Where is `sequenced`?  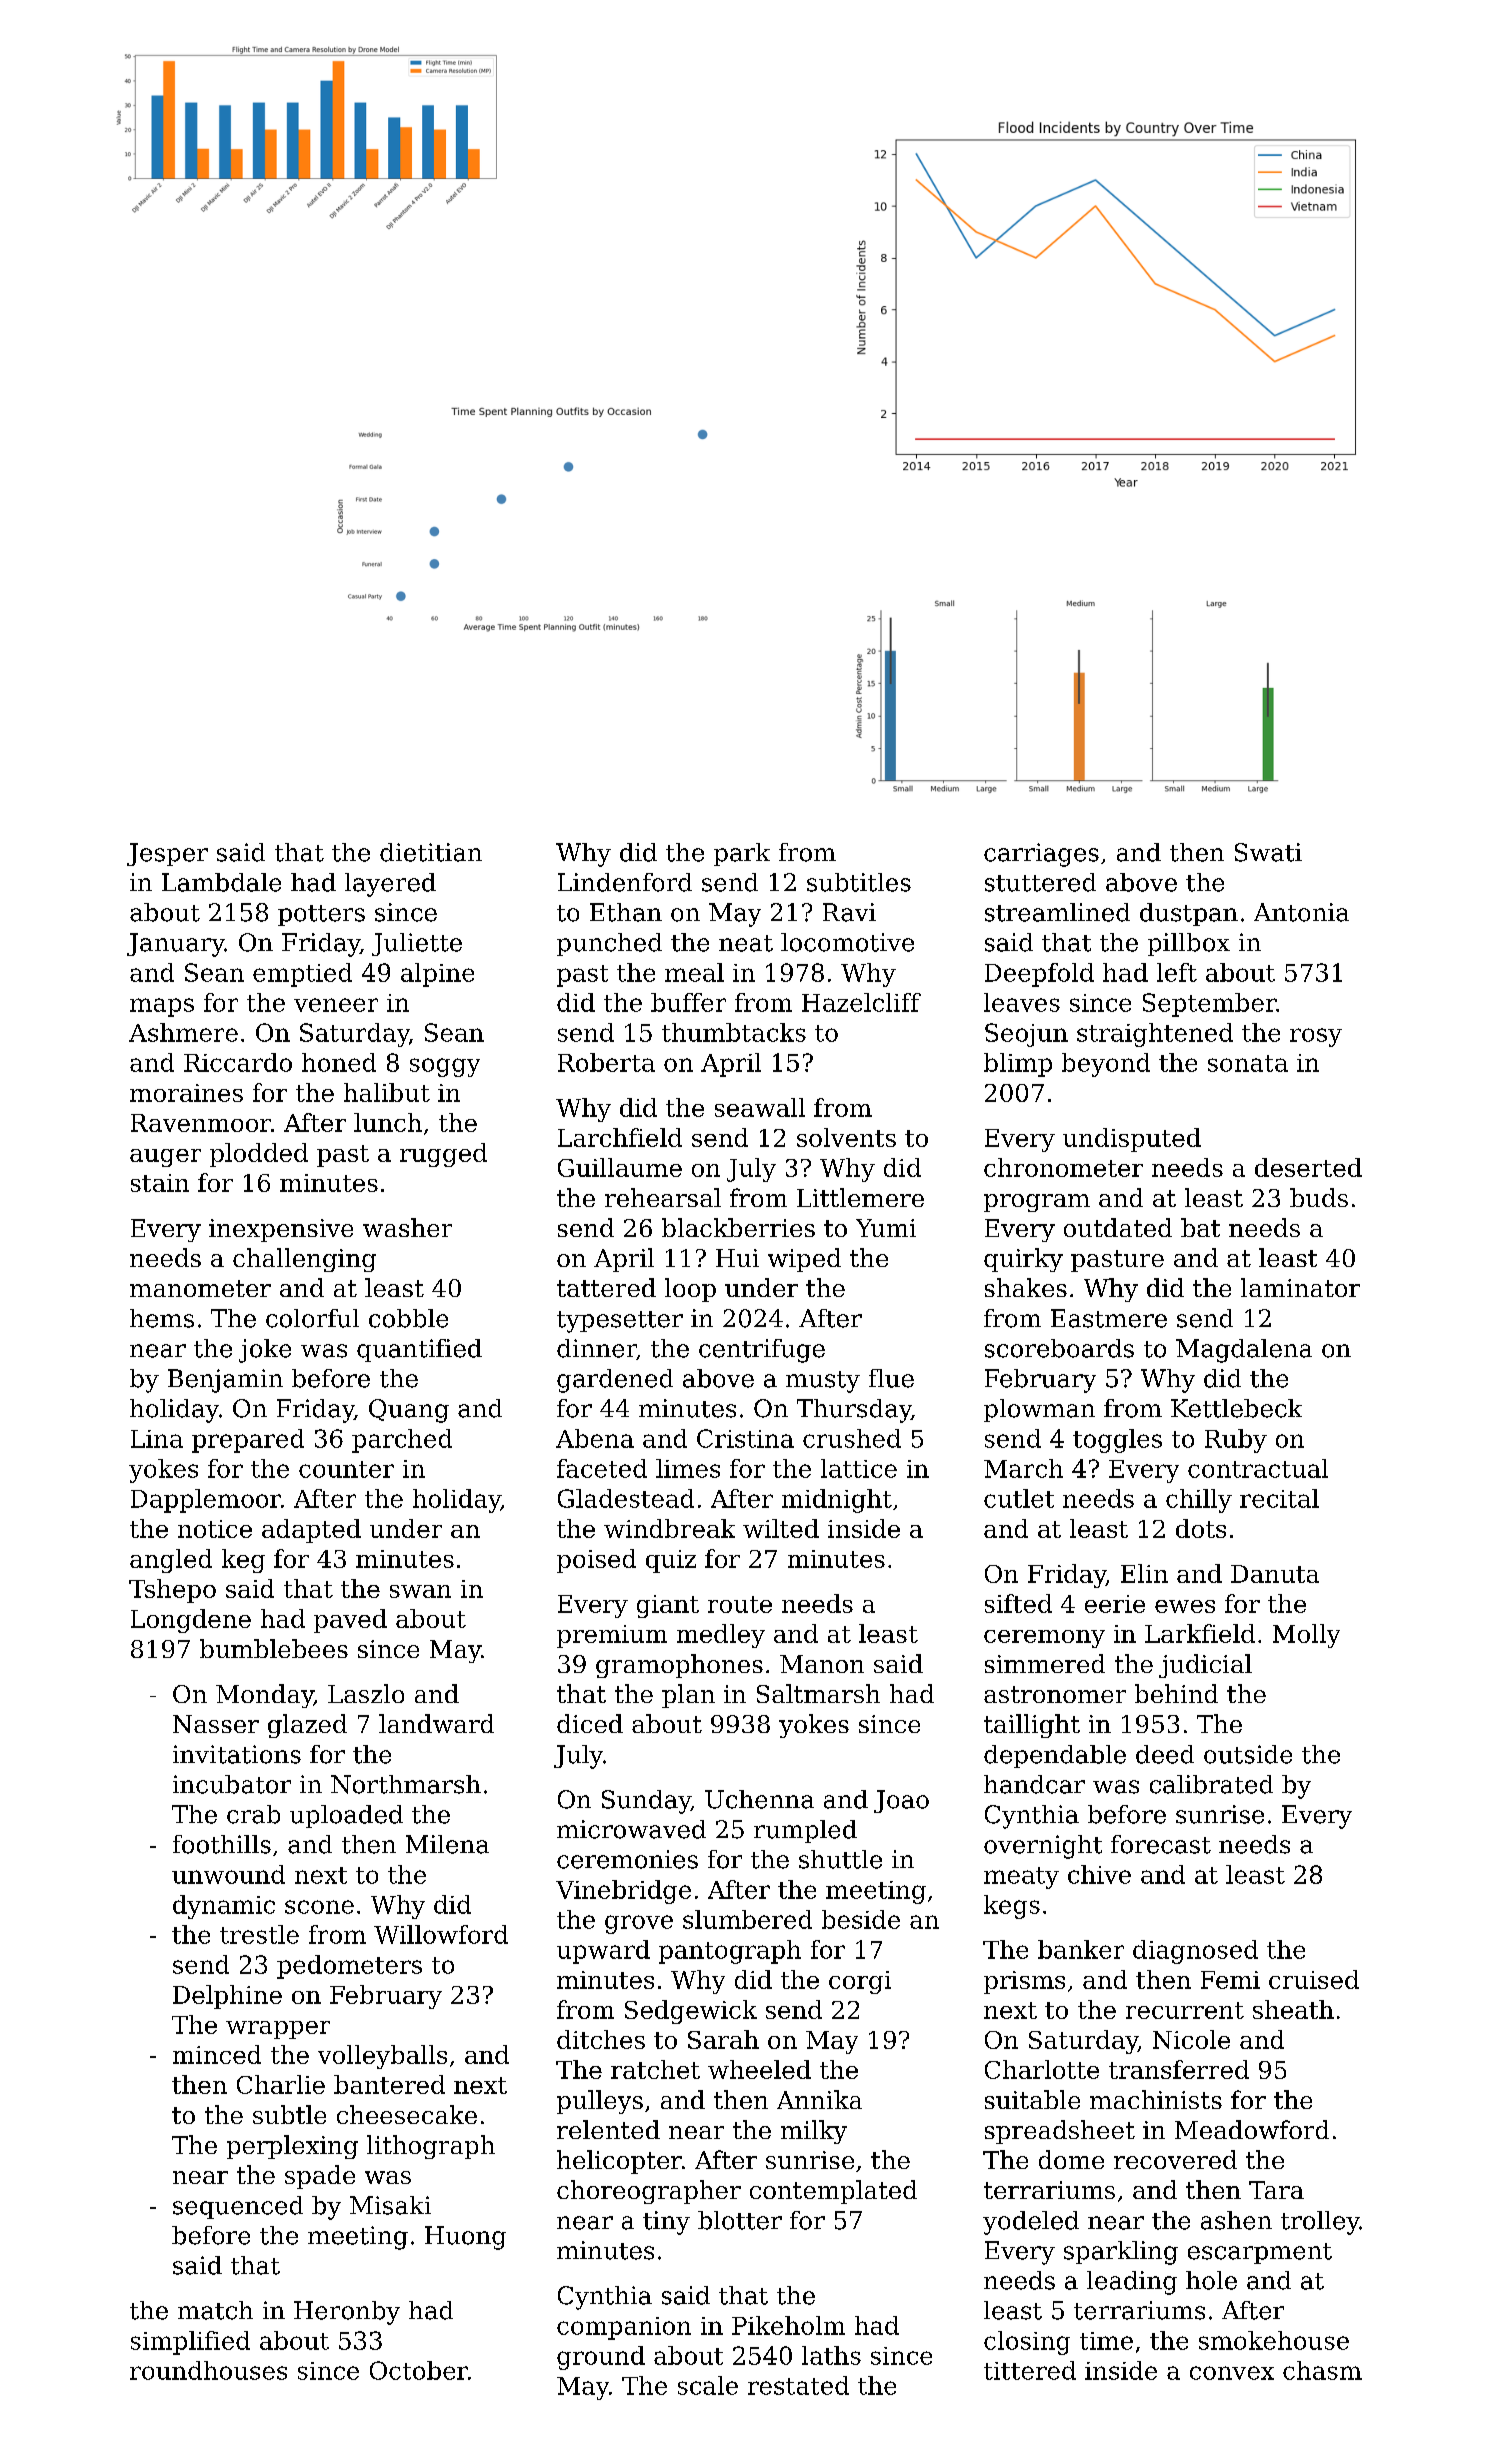
sequenced is located at coordinates (238, 2207).
